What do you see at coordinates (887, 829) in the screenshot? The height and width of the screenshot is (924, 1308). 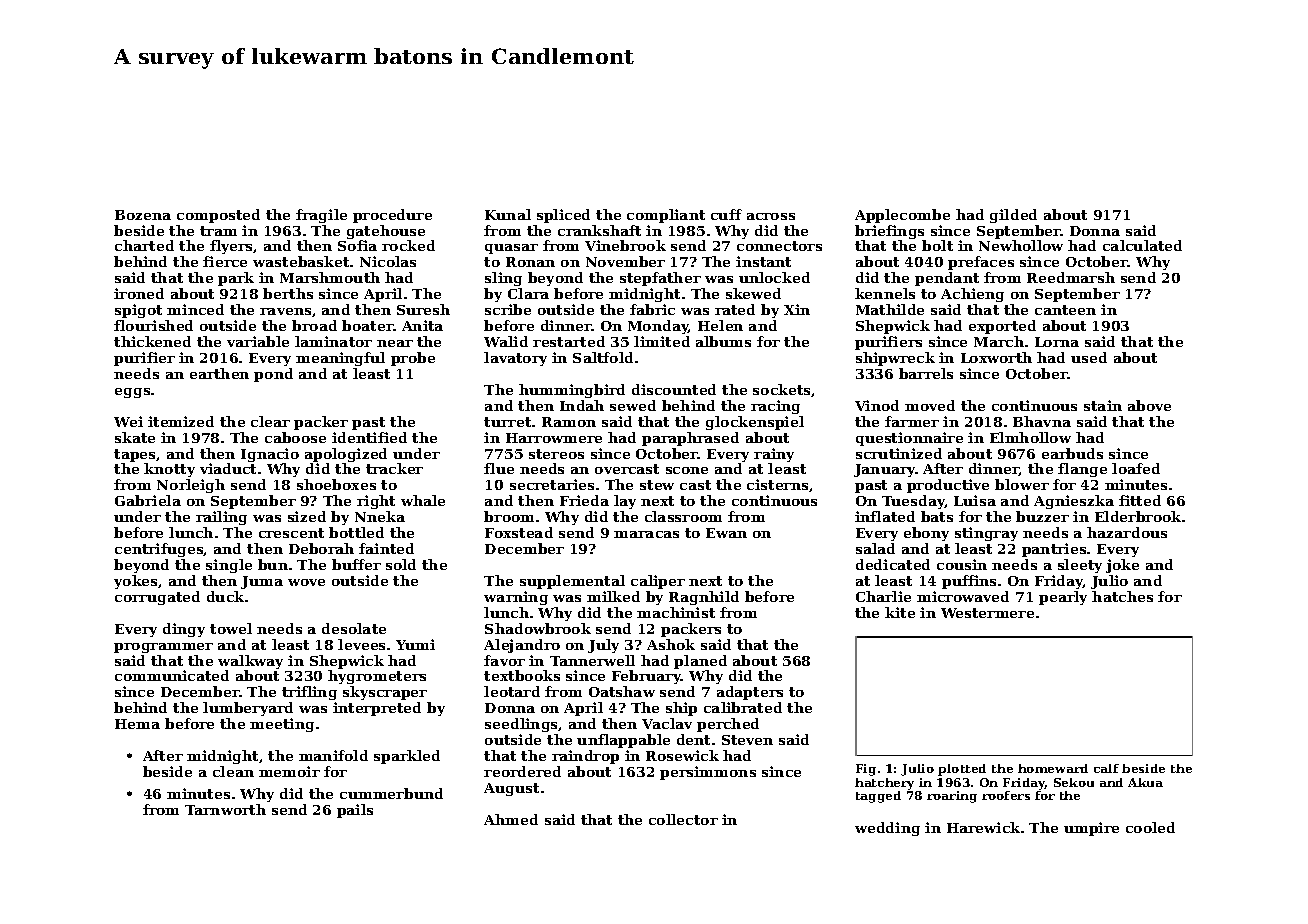 I see `wedding` at bounding box center [887, 829].
